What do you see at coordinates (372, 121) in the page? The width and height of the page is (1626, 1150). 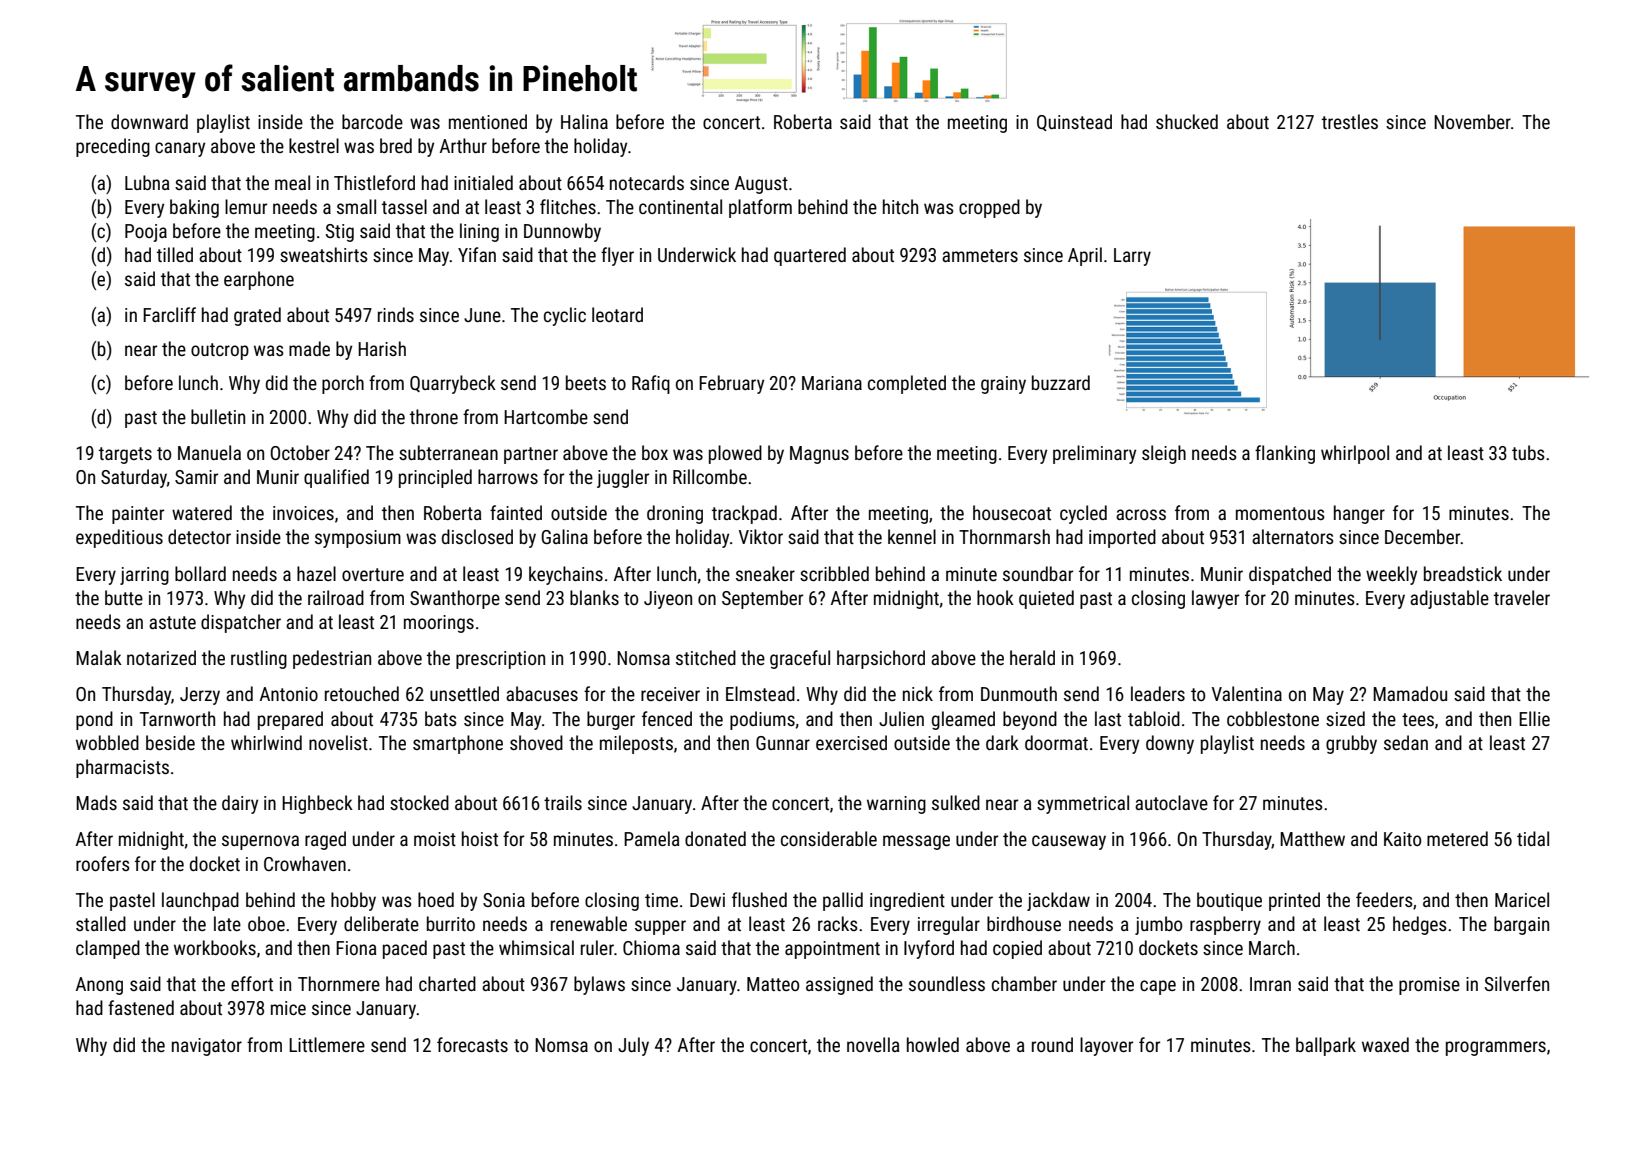 I see `barcode` at bounding box center [372, 121].
